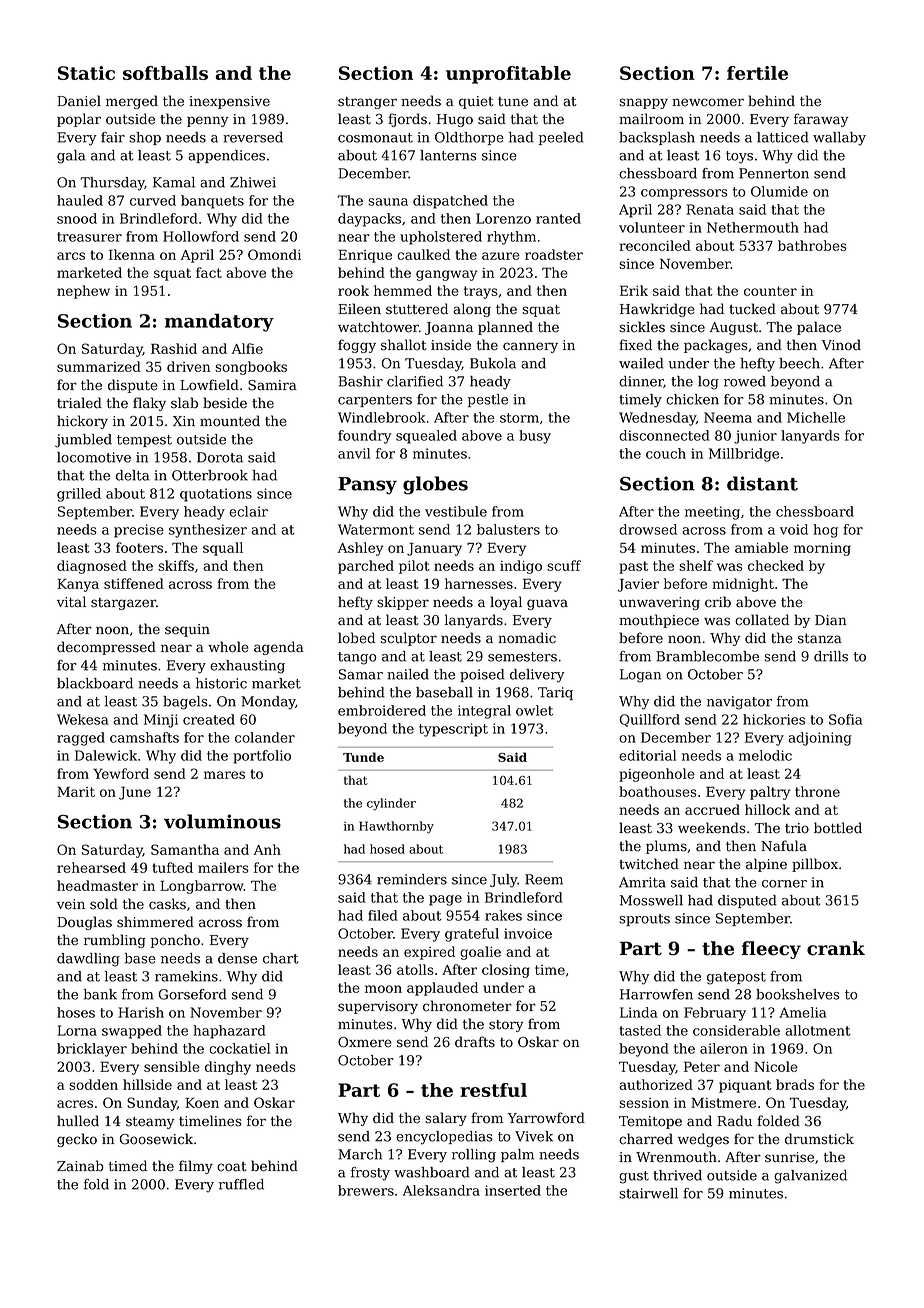 The image size is (924, 1308). Describe the element at coordinates (86, 73) in the image. I see `Static` at that location.
